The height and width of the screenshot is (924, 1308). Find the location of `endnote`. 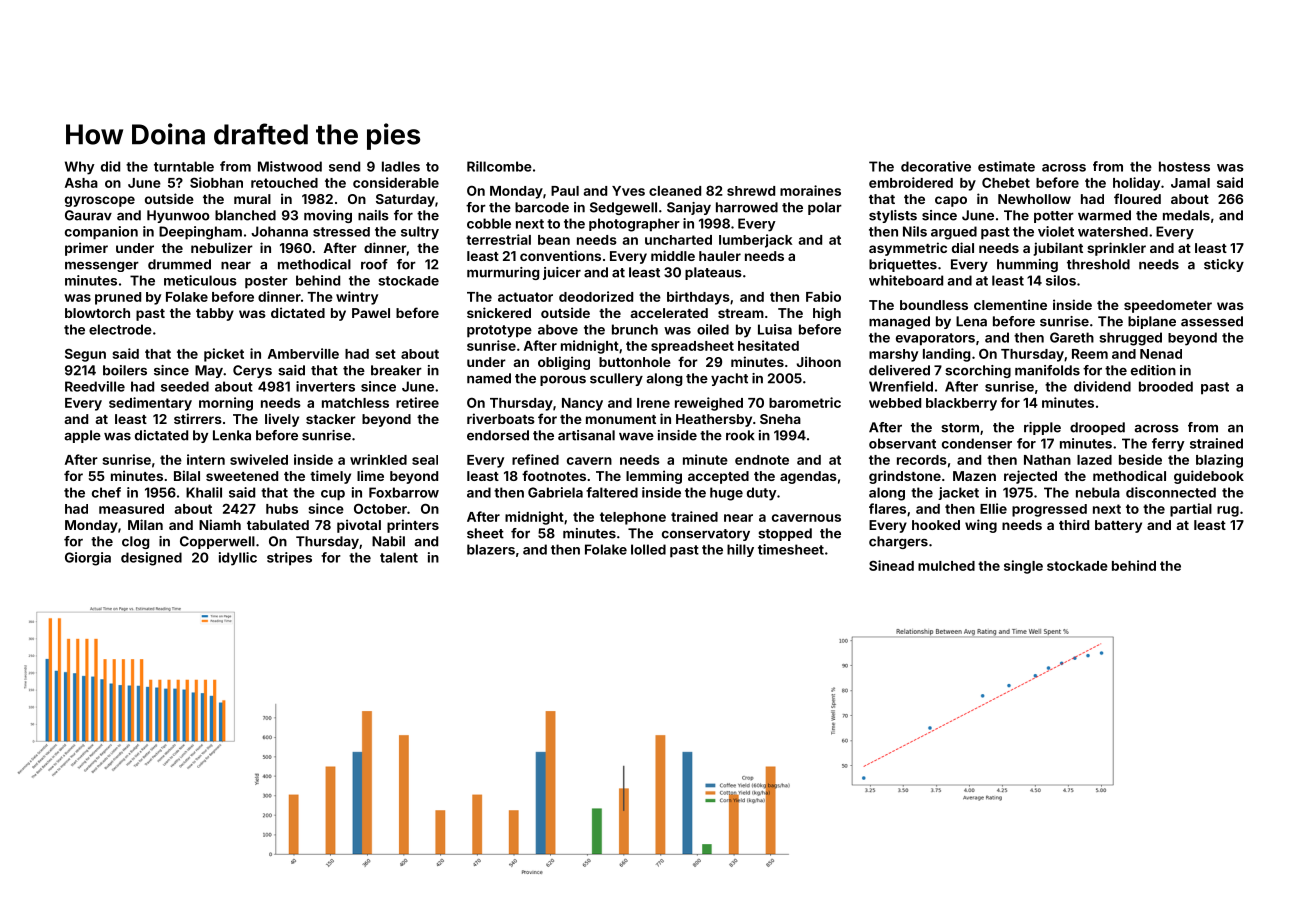

endnote is located at coordinates (762, 460).
